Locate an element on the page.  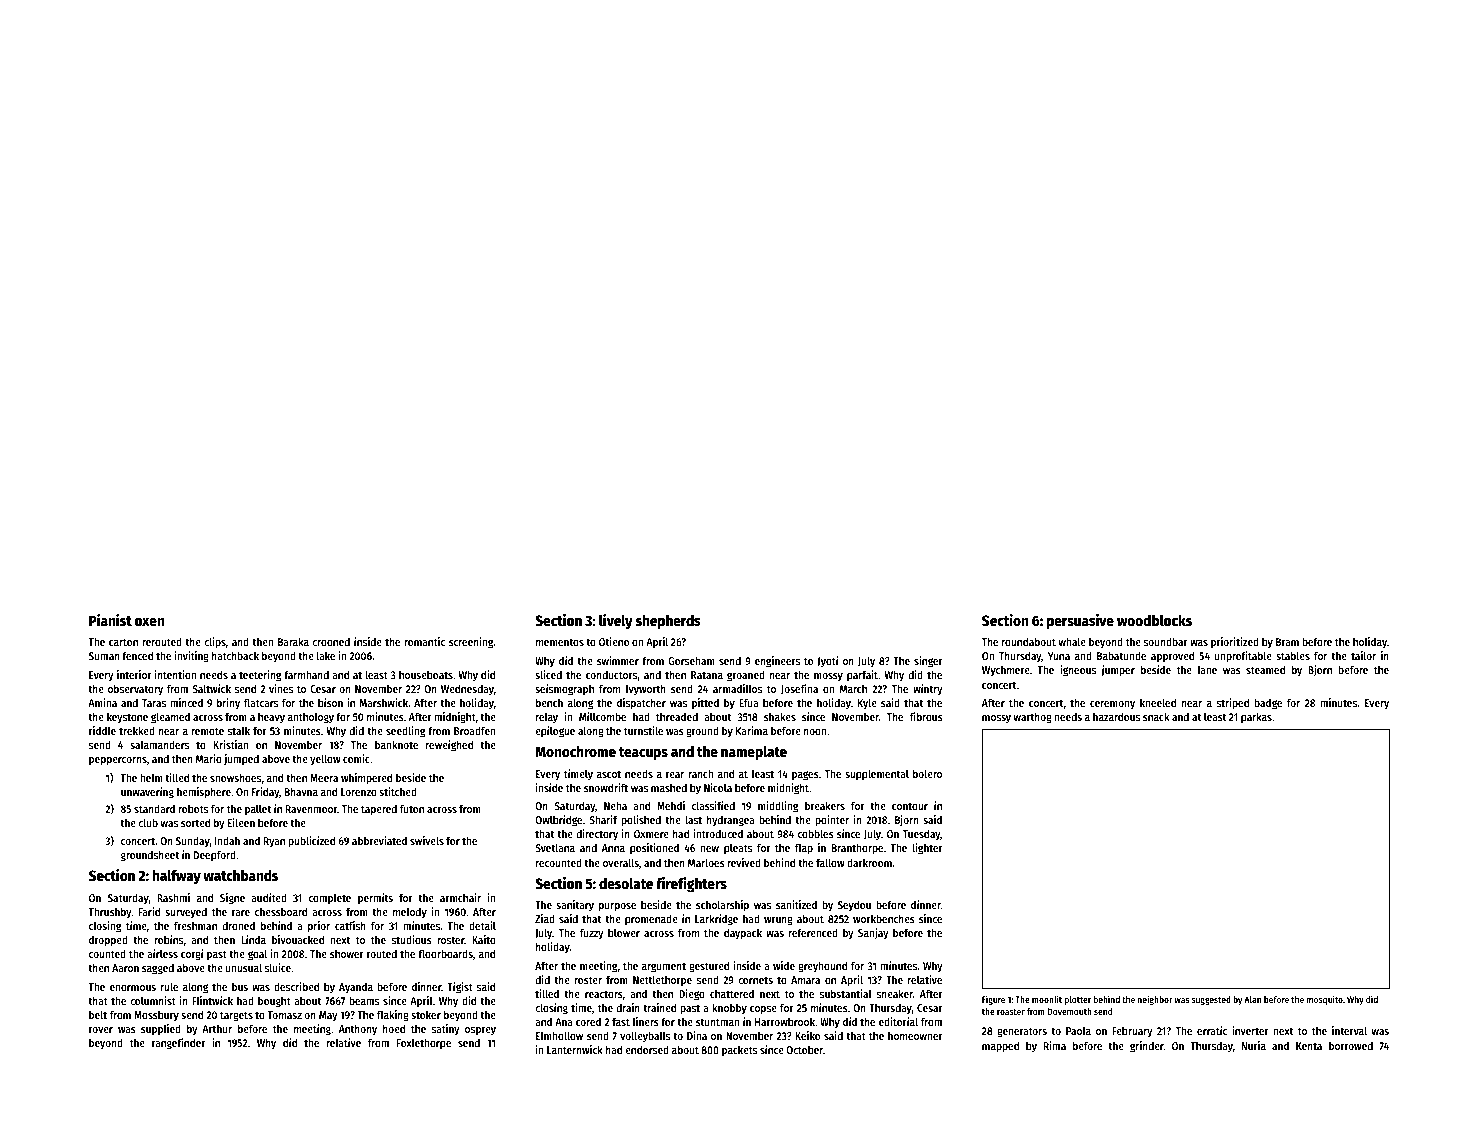
bolero is located at coordinates (927, 773).
